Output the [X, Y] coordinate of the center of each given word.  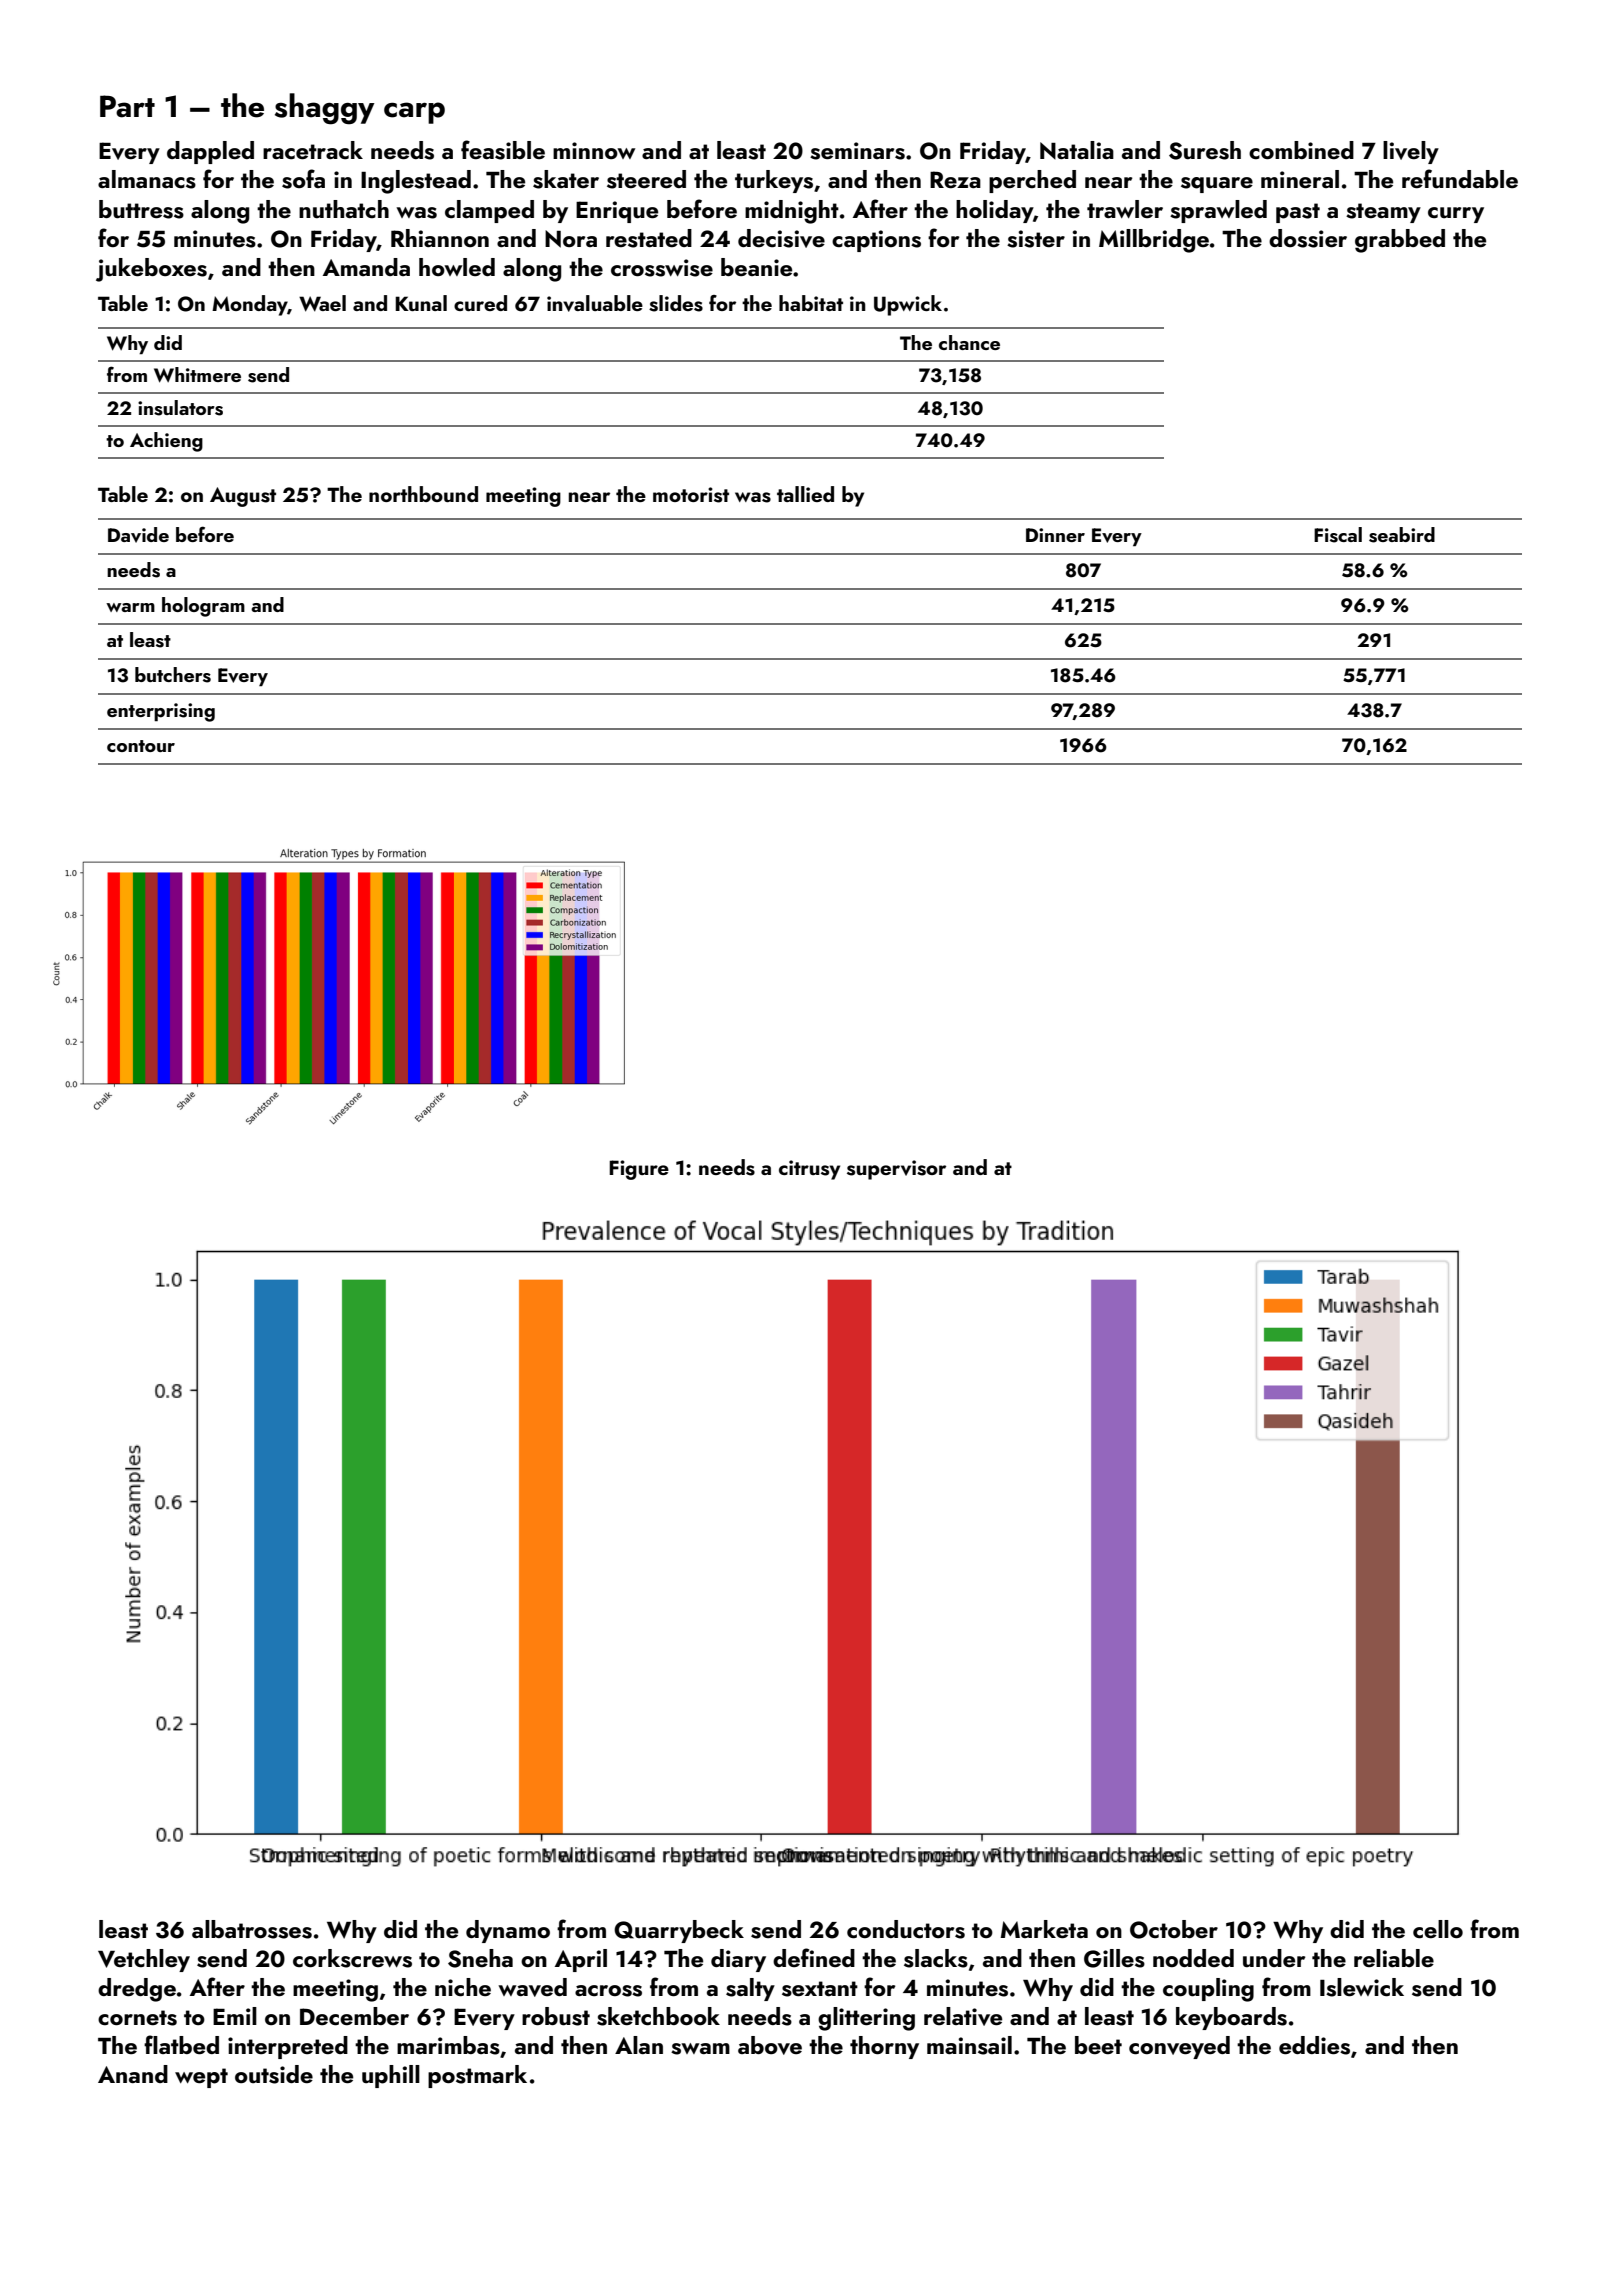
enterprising [161, 712]
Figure [639, 1170]
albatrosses [252, 1929]
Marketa [1044, 1929]
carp [414, 113]
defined [814, 1957]
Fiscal [1338, 535]
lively [1411, 152]
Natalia [1077, 150]
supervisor [896, 1170]
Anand [133, 2074]
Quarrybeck [679, 1931]
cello [1438, 1929]
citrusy [809, 1170]
